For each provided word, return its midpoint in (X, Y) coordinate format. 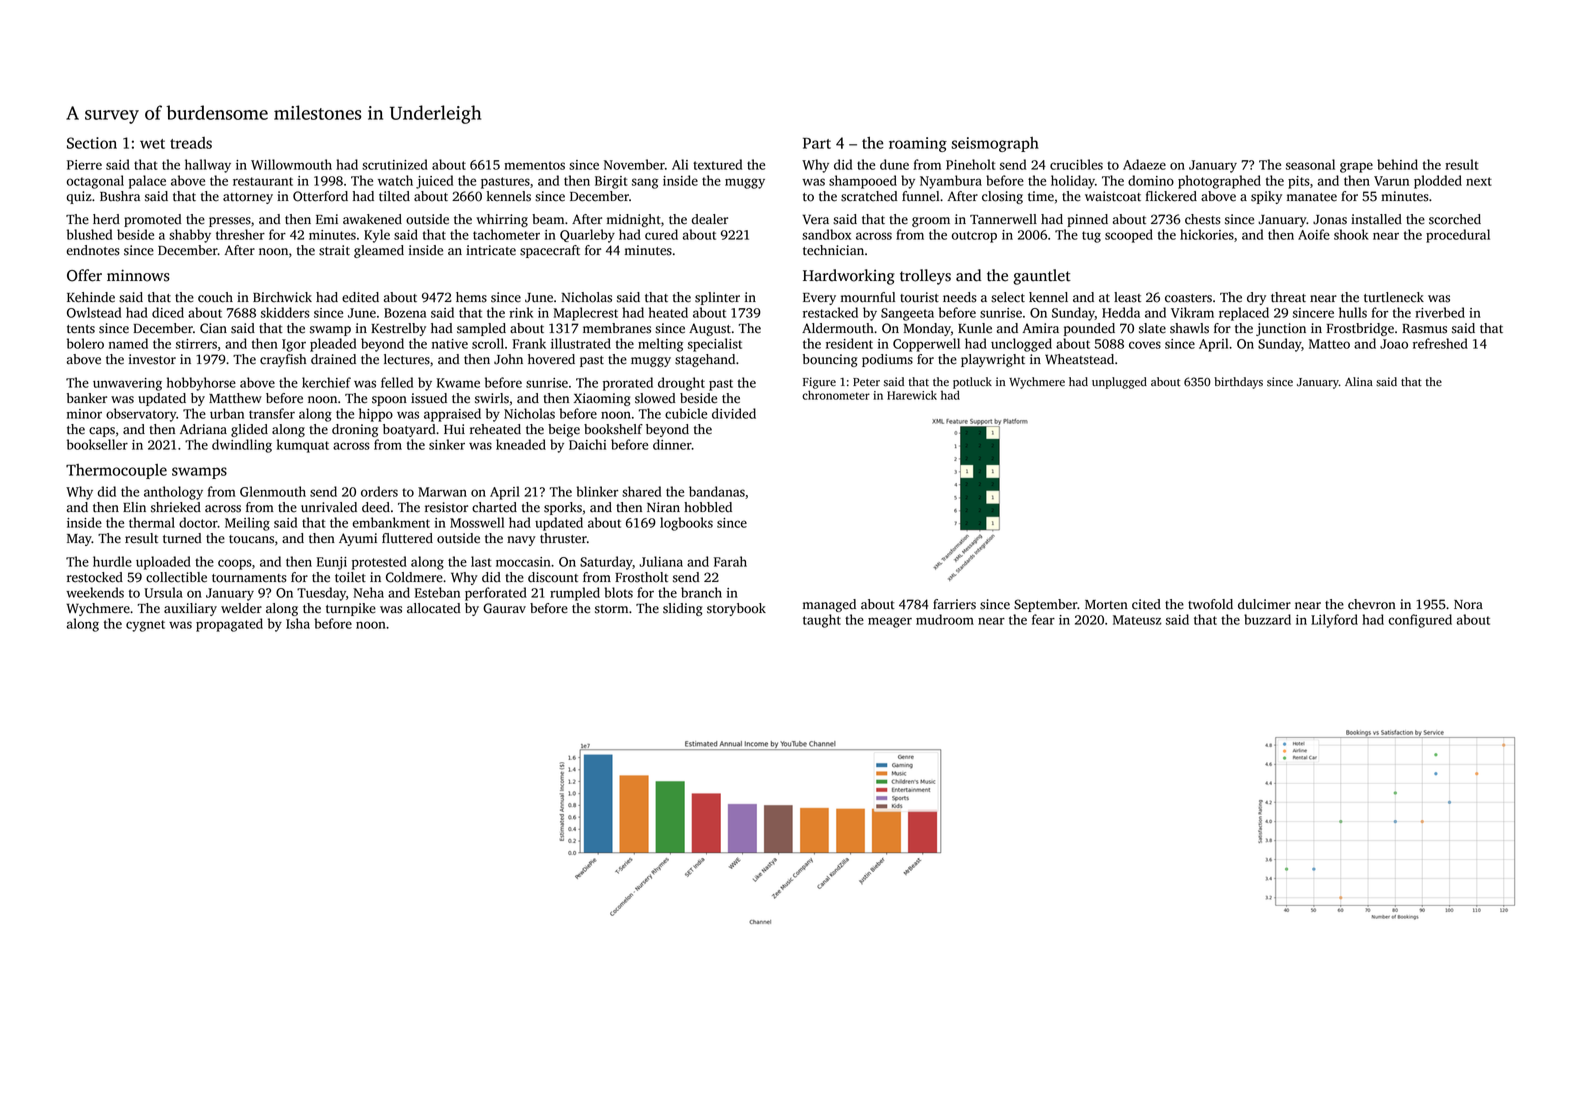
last (481, 561)
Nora (1468, 605)
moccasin (523, 562)
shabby (190, 236)
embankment (391, 522)
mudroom (945, 619)
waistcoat (1113, 196)
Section (92, 143)
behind (1397, 164)
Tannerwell (1003, 219)
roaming (918, 144)
